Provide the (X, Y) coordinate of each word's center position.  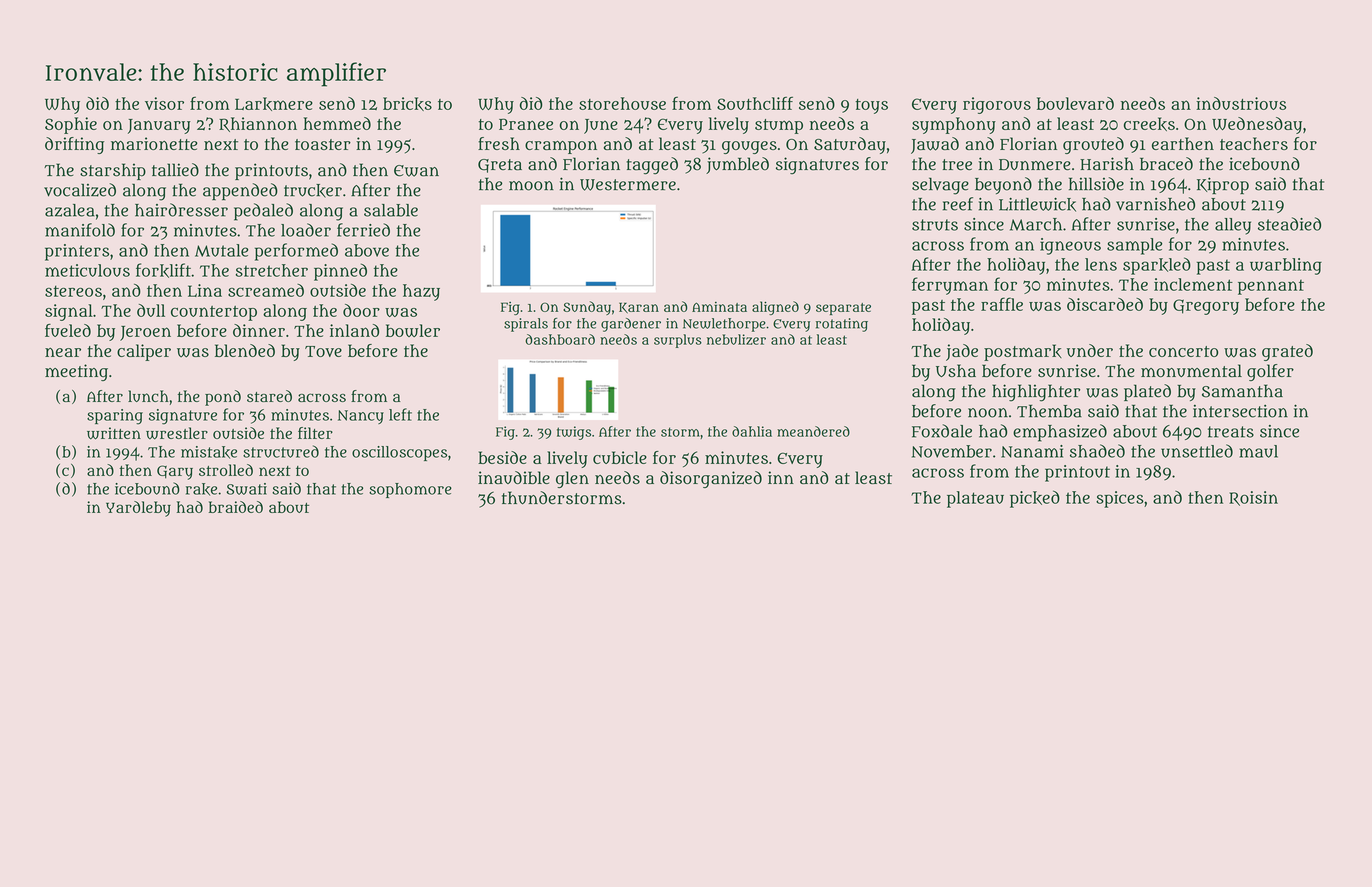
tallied (175, 170)
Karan (639, 308)
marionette (154, 143)
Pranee (526, 124)
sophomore (410, 490)
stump (779, 126)
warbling (1286, 266)
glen (572, 479)
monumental (1191, 370)
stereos (73, 291)
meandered (813, 431)
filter (315, 433)
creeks (1149, 124)
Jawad (935, 145)
